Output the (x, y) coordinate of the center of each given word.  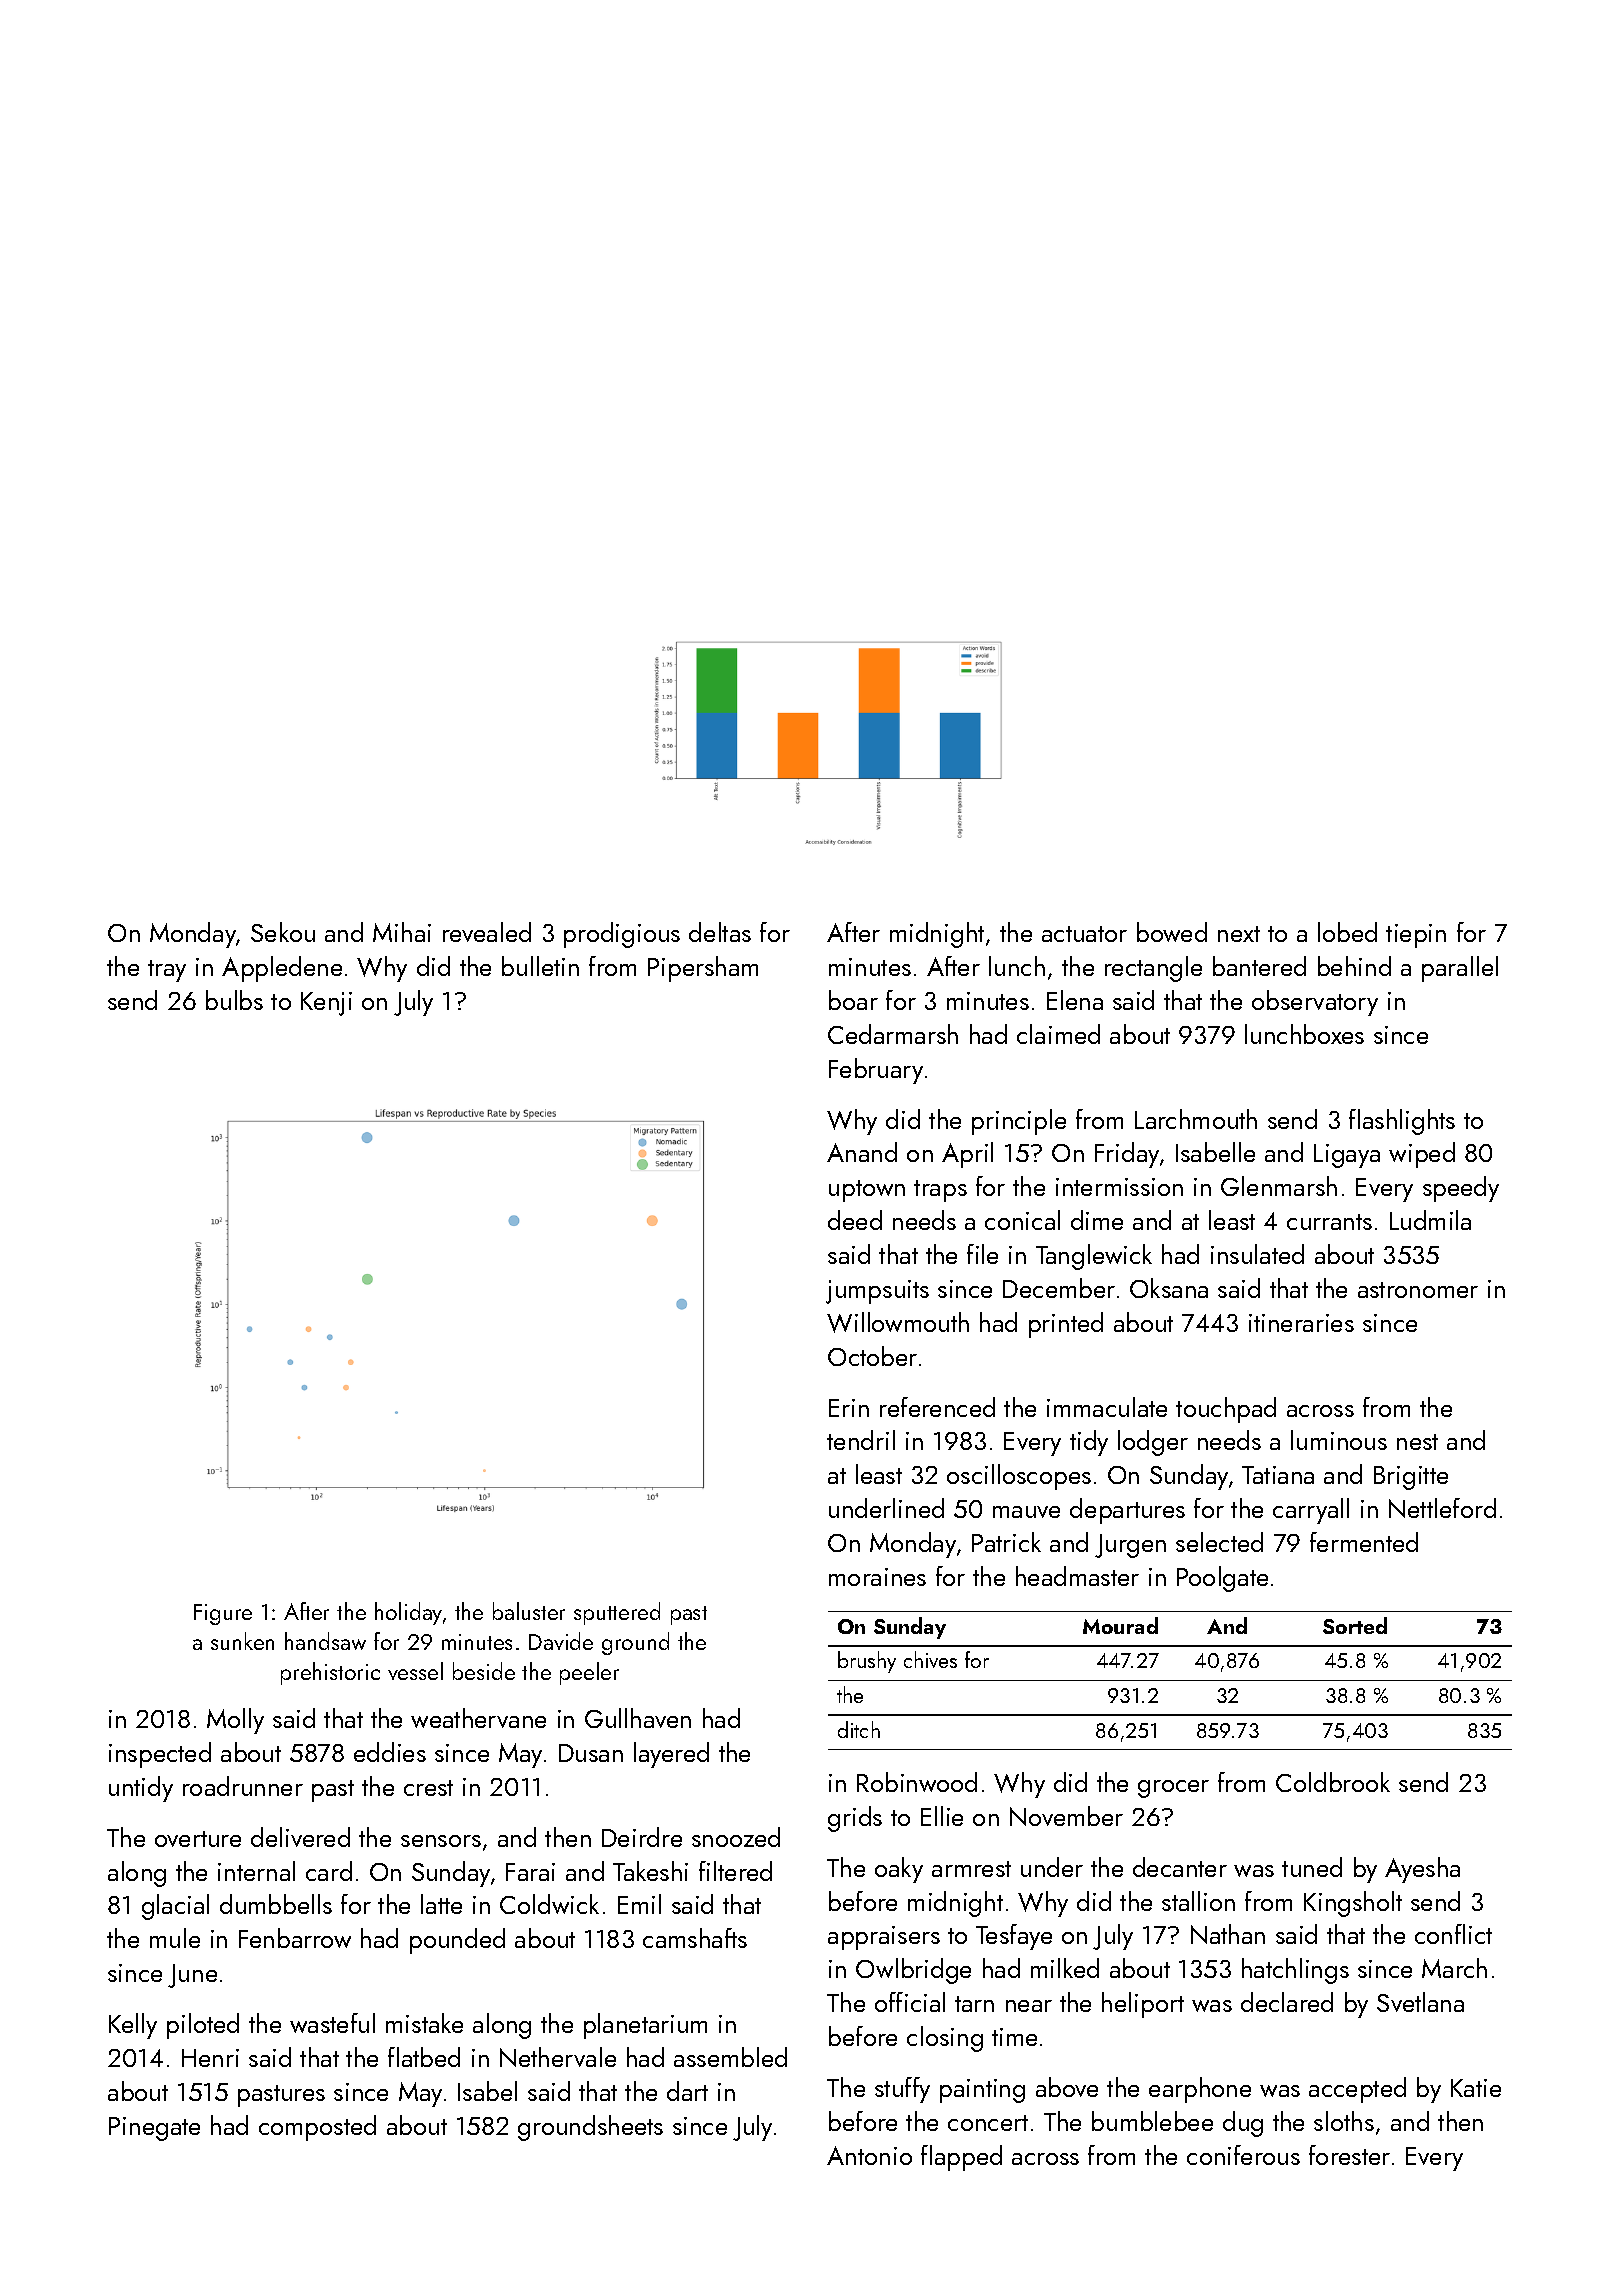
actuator (1084, 934)
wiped (1422, 1155)
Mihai (402, 932)
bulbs (234, 1000)
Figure (223, 1614)
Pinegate (154, 2129)
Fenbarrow (295, 1938)
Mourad (1120, 1625)
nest (1417, 1442)
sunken (242, 1641)
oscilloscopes (1019, 1477)
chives (930, 1659)
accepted (1357, 2090)
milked (1065, 1968)
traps (940, 1191)
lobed (1347, 932)
